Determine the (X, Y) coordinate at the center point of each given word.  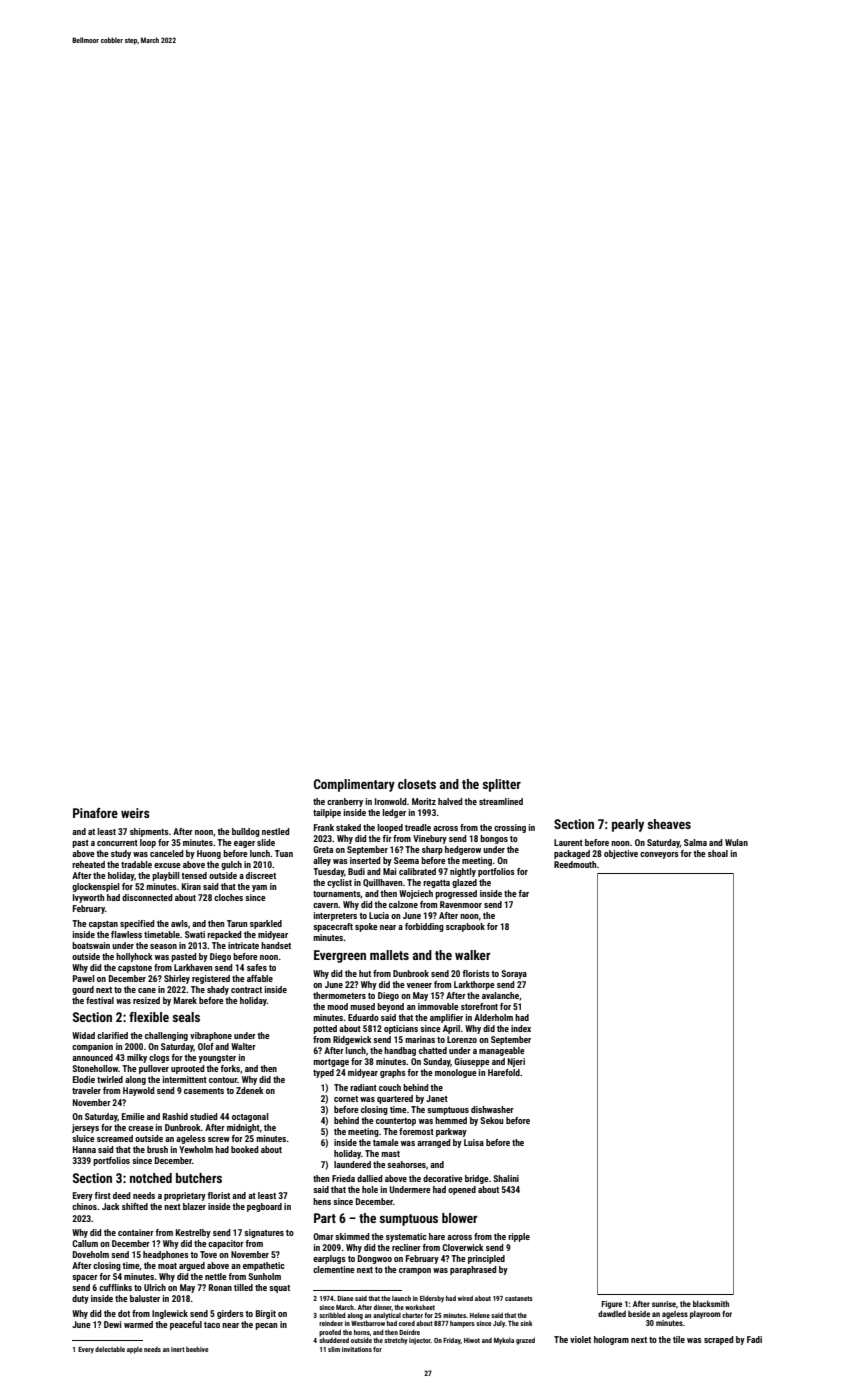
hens (322, 1201)
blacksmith (711, 1304)
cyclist (339, 883)
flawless (126, 934)
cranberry (345, 802)
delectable (110, 1349)
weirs (135, 813)
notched (151, 1178)
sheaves (669, 824)
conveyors (659, 855)
